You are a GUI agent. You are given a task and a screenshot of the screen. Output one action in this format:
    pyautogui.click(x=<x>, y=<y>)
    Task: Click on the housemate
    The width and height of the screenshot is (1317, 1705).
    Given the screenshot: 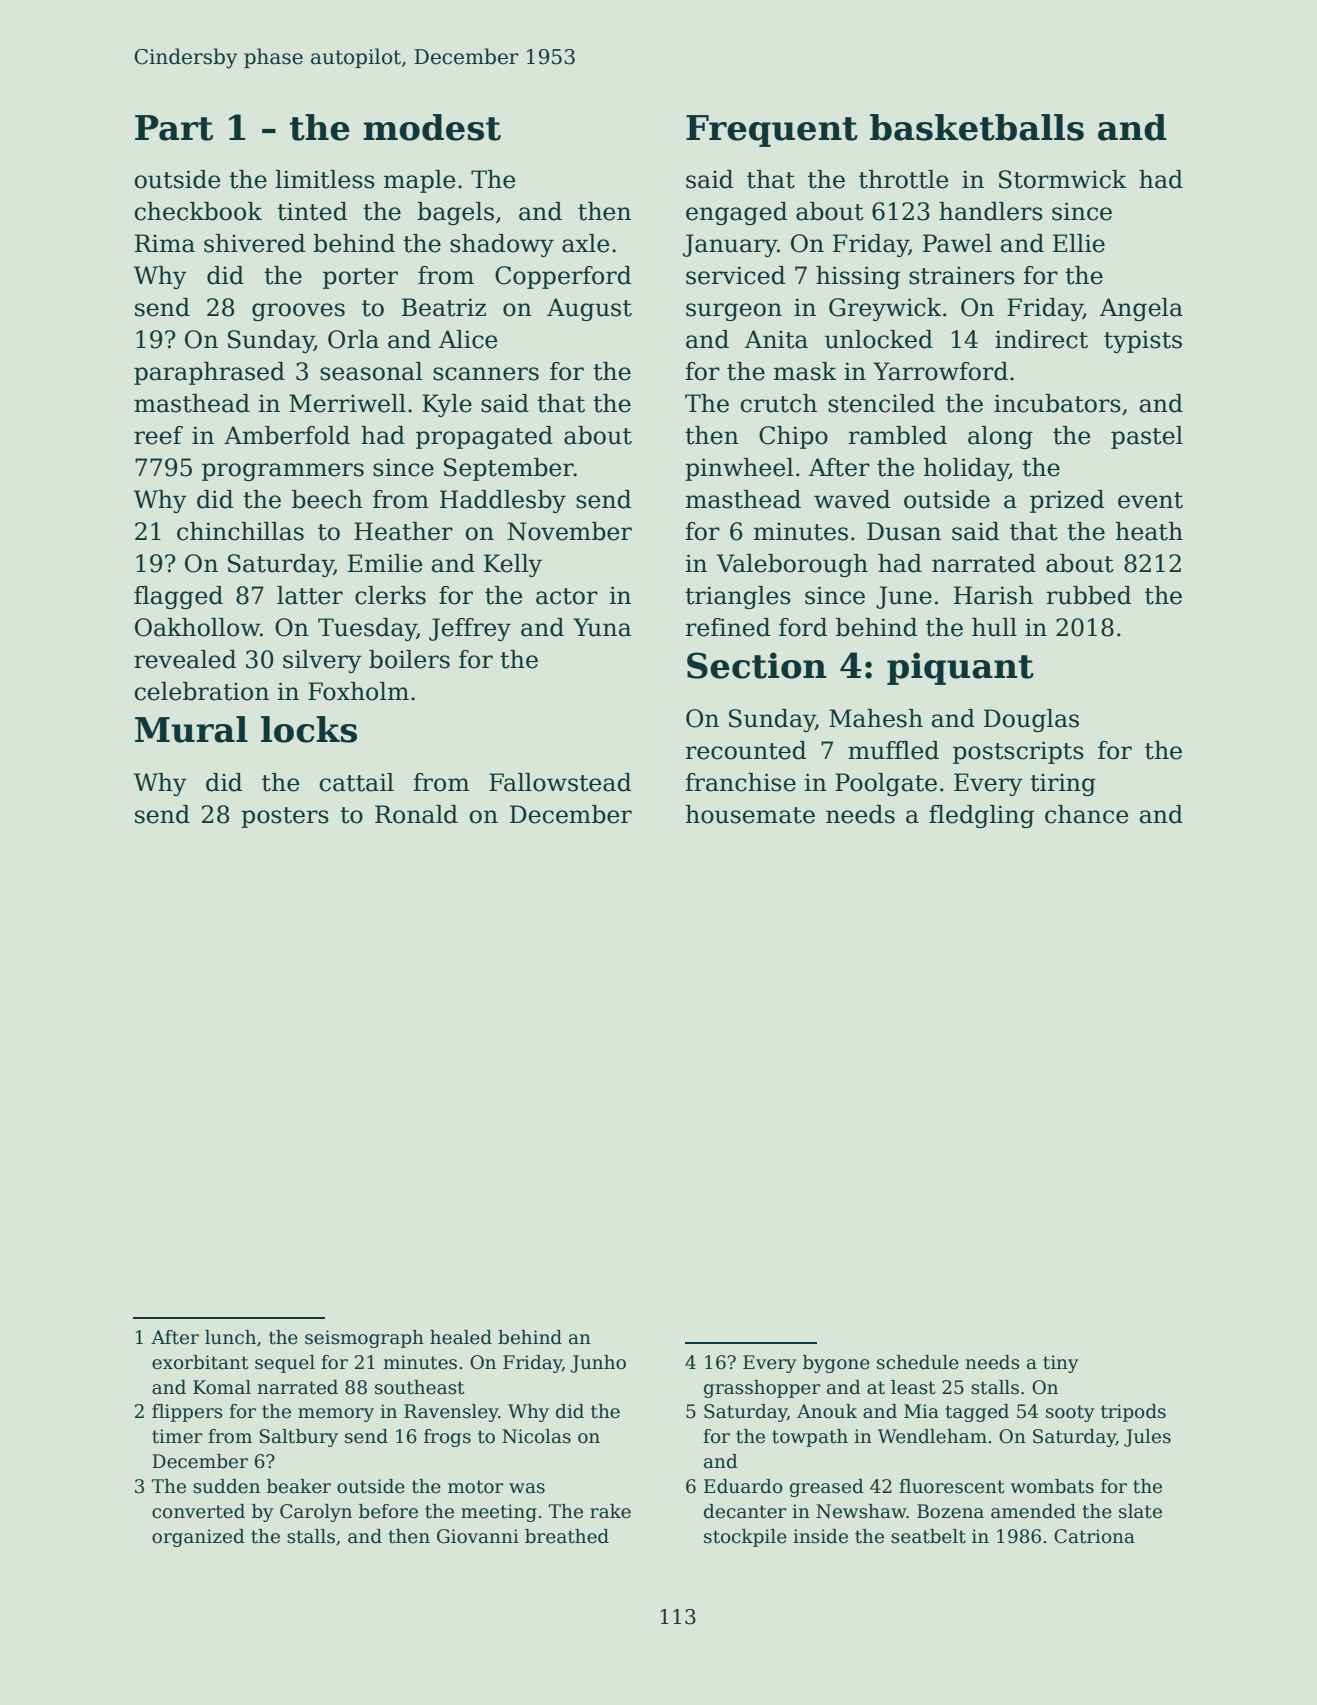 What is the action you would take?
    pyautogui.click(x=750, y=814)
